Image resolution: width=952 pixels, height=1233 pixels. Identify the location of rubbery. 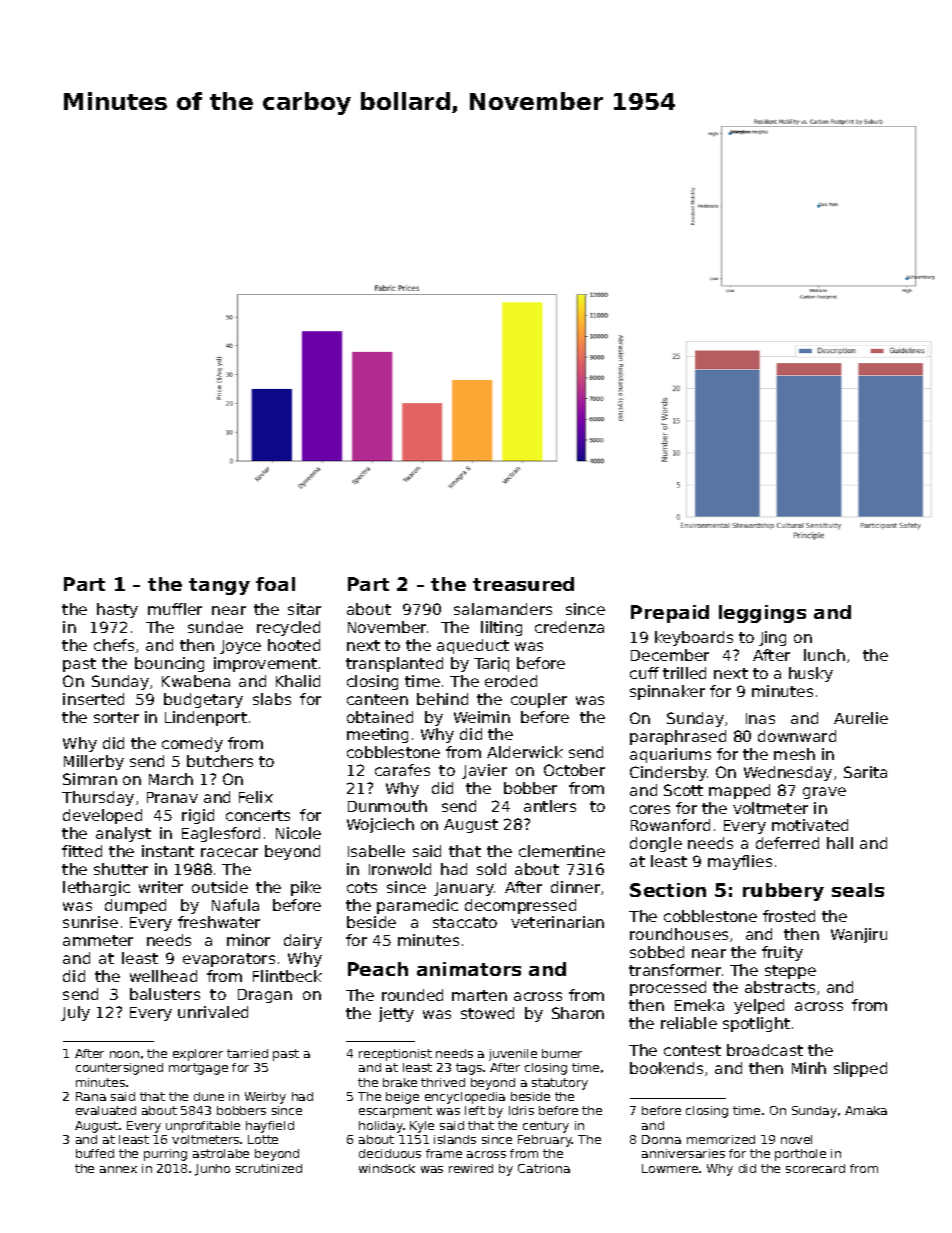
(783, 892).
